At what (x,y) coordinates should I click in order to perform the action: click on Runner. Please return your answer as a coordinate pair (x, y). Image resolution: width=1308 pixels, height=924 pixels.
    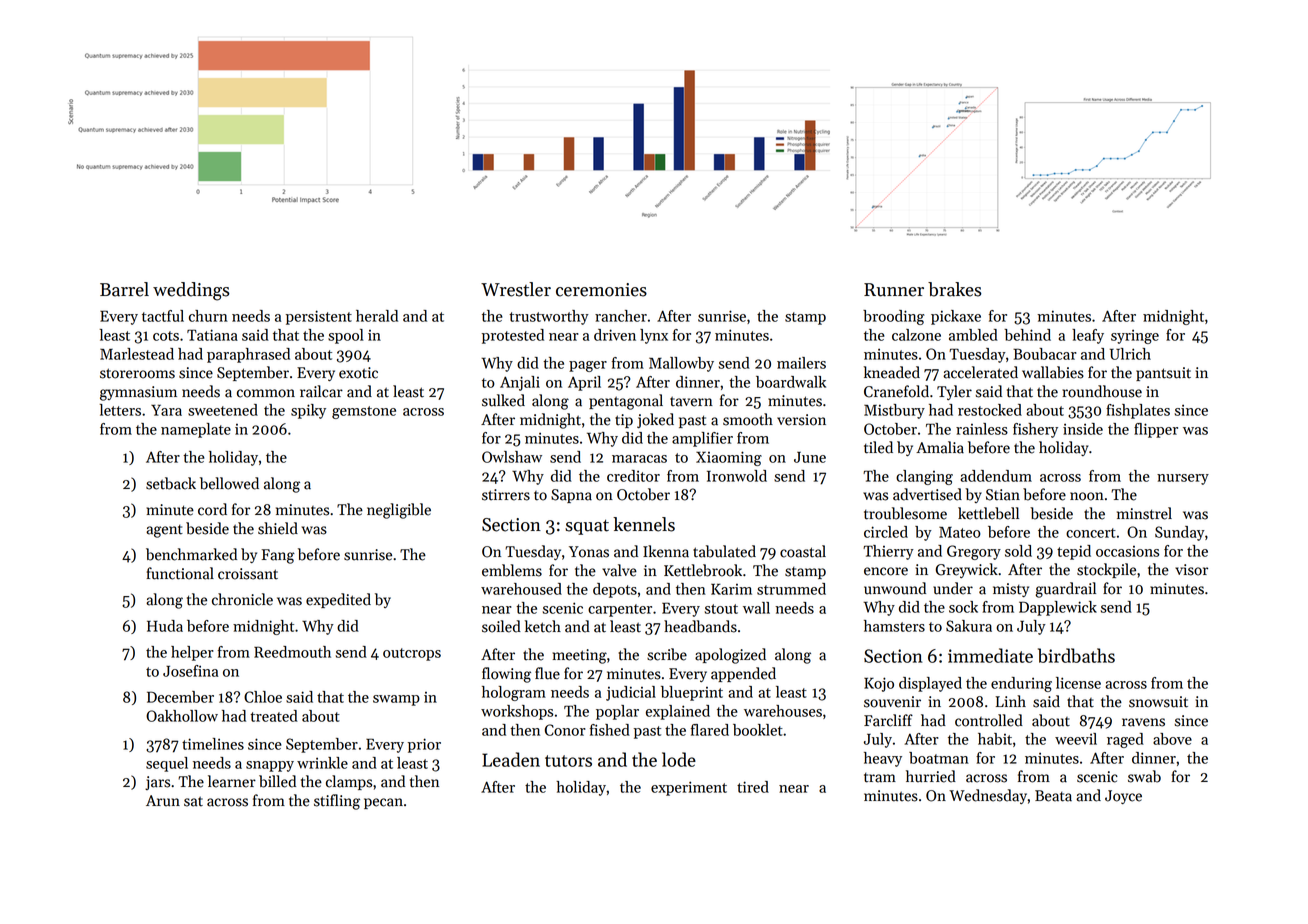
    Looking at the image, I should click on (894, 290).
